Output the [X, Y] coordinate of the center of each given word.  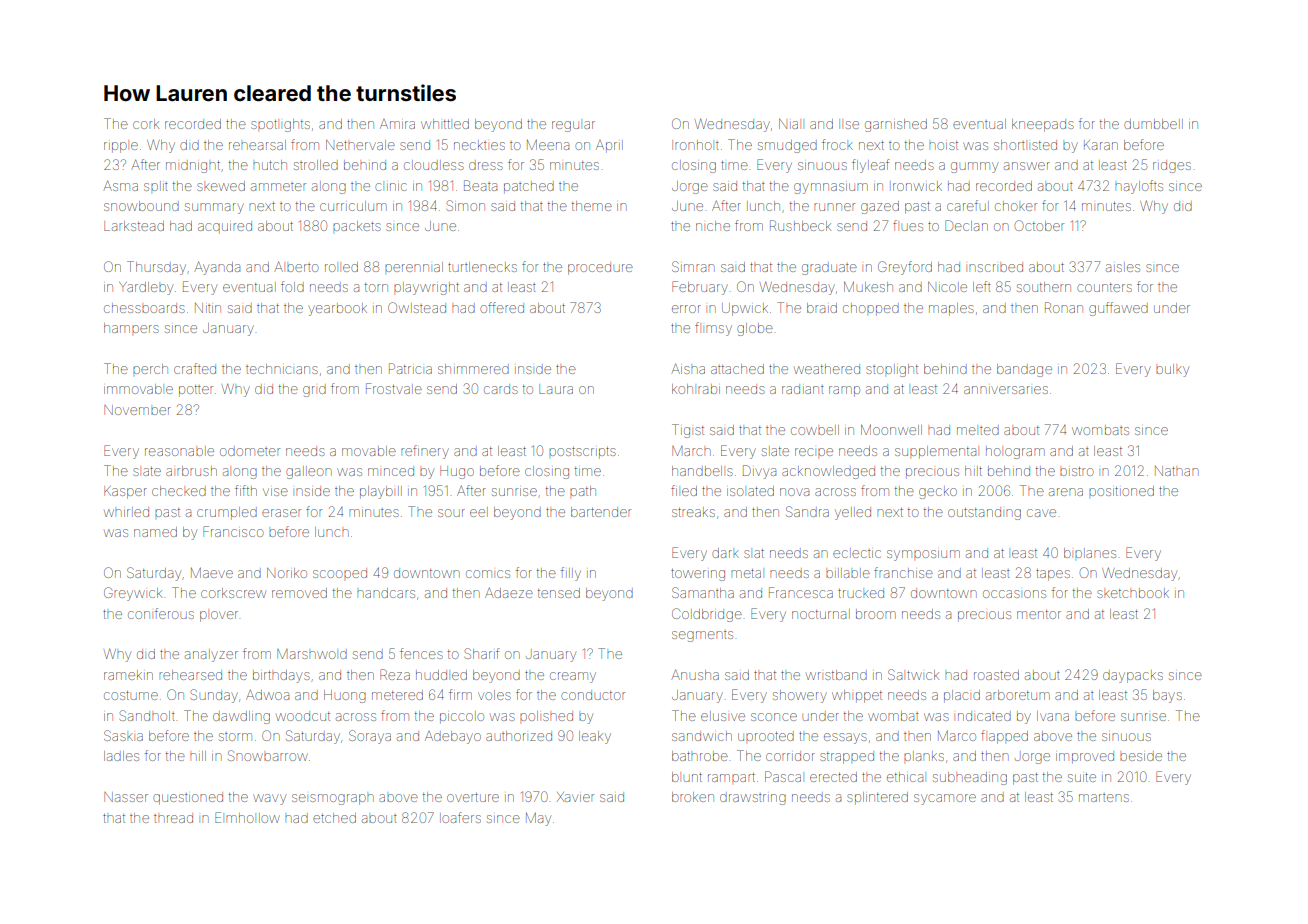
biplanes [1090, 553]
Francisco [233, 531]
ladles [121, 756]
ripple [121, 147]
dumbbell [1153, 124]
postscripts [582, 452]
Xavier [575, 797]
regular [573, 126]
